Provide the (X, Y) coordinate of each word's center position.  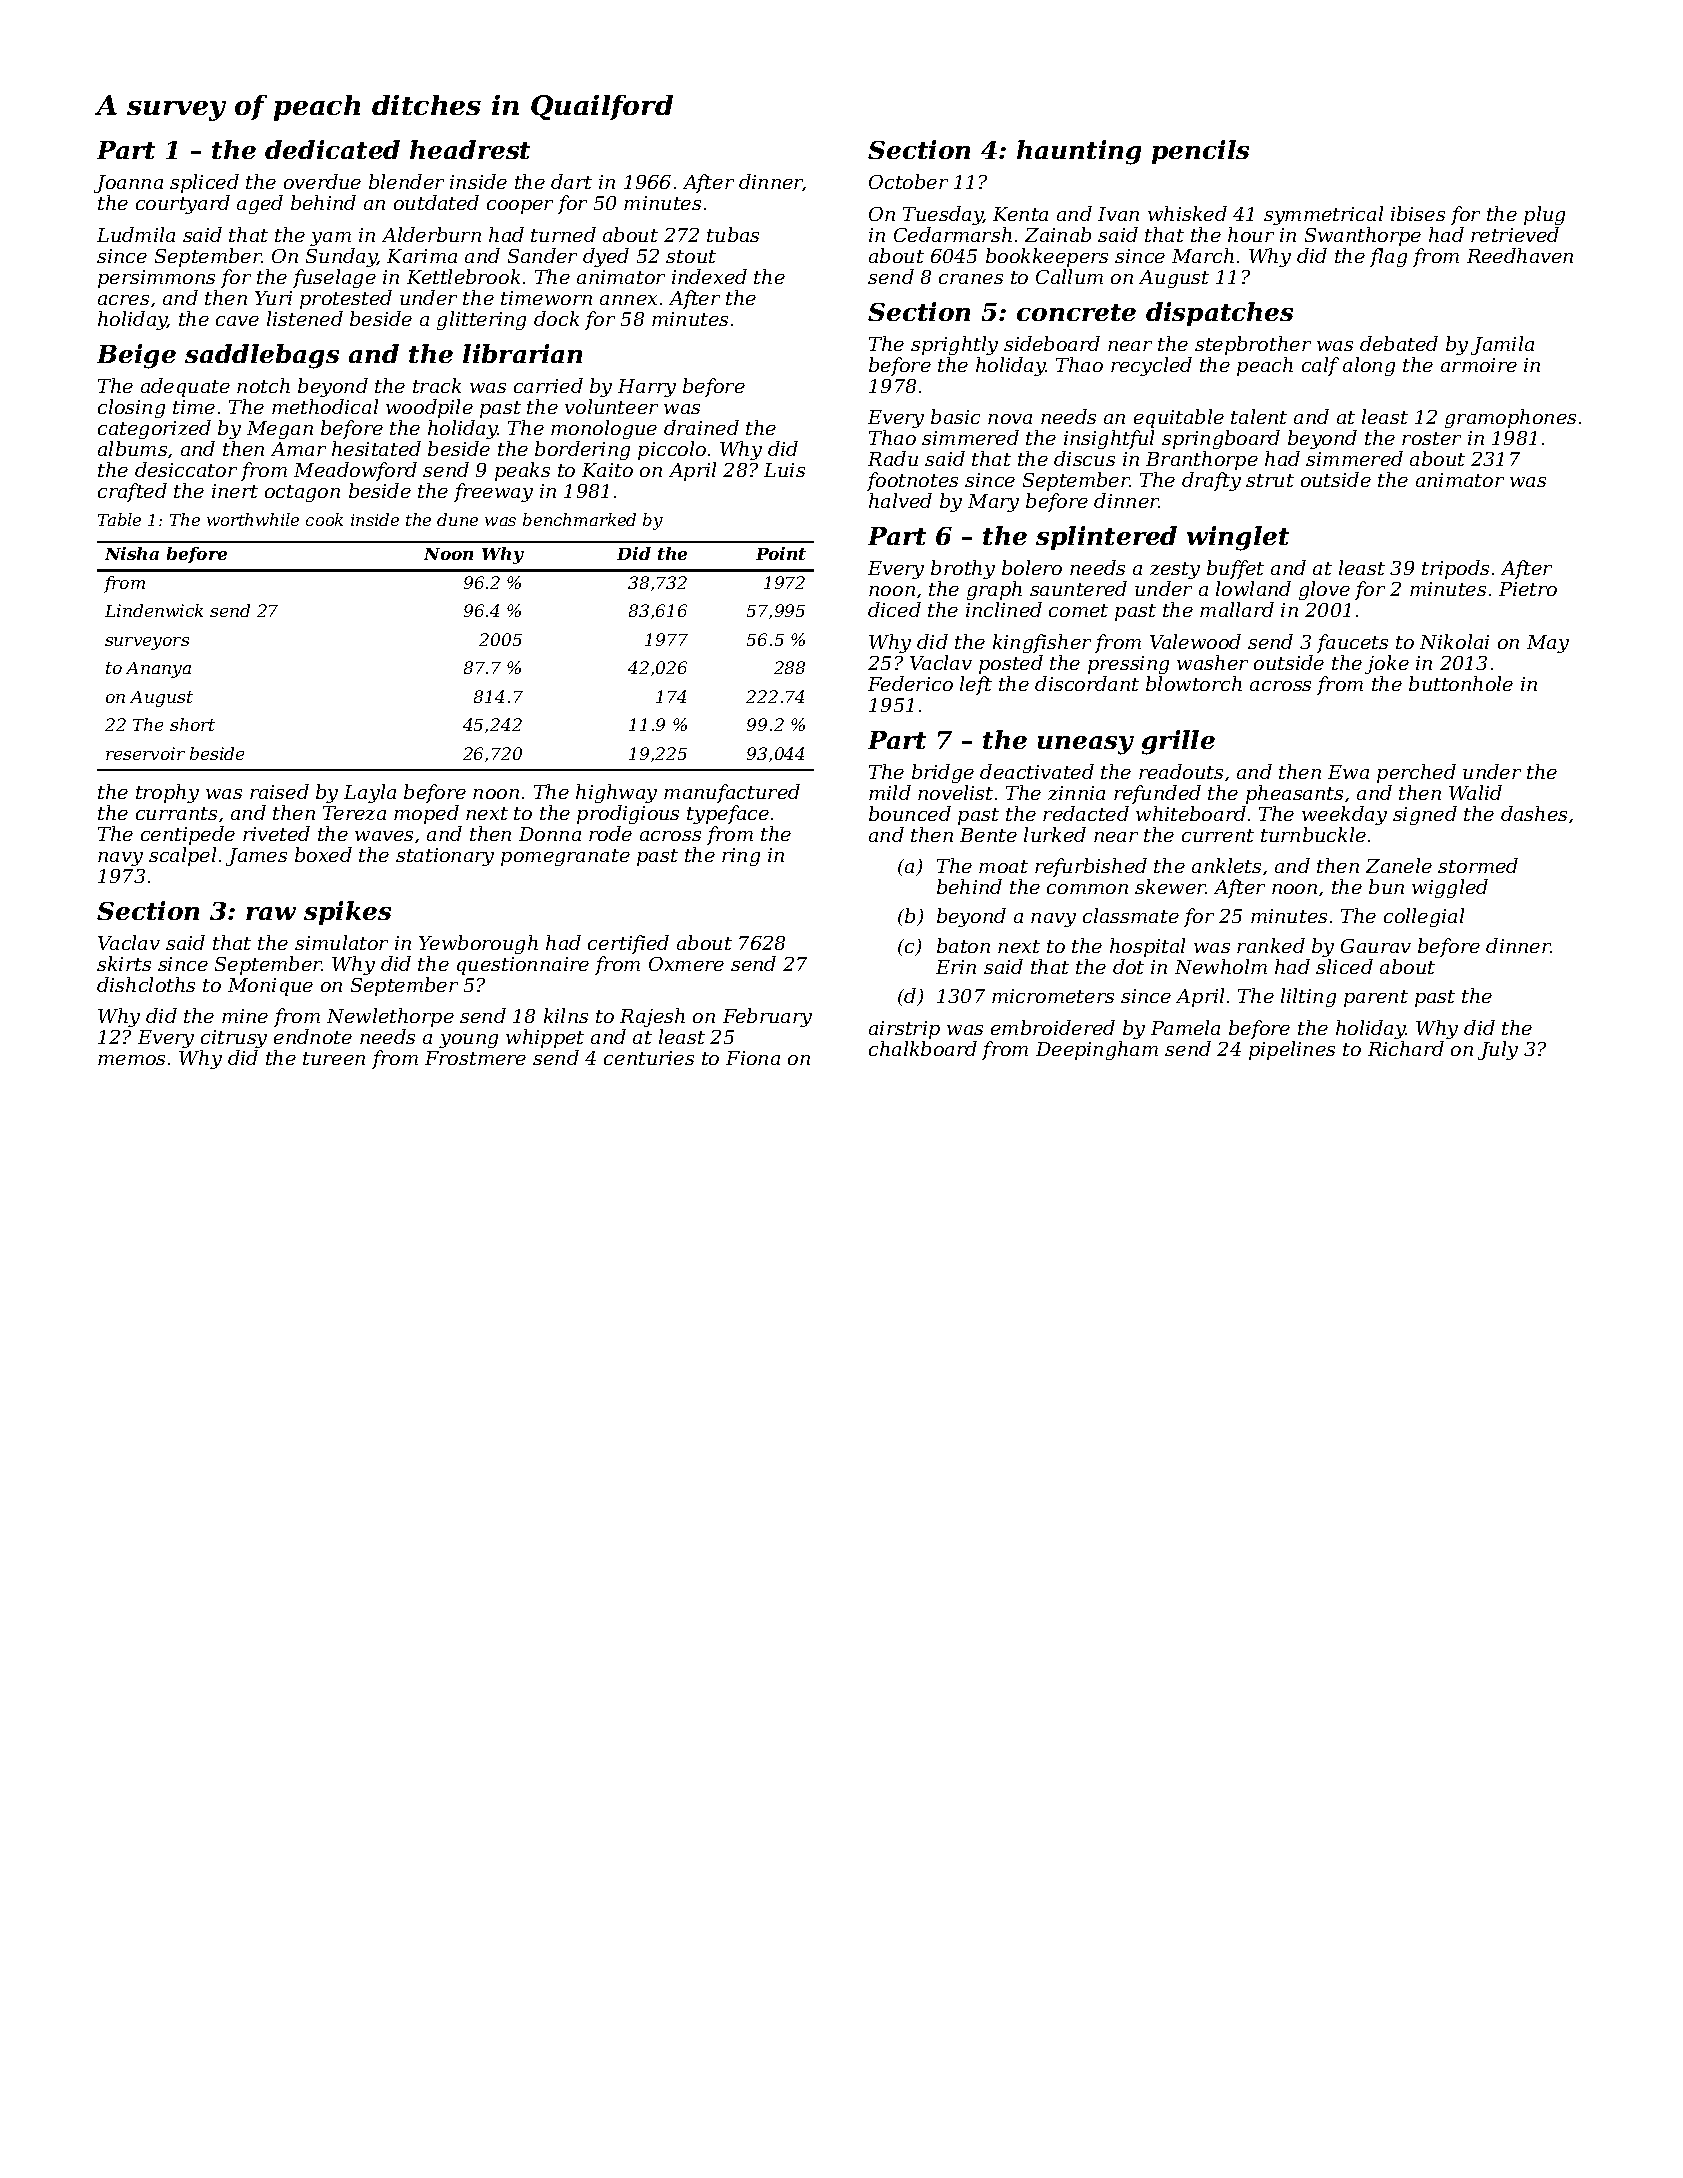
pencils (1200, 152)
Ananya (158, 670)
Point (781, 553)
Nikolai (1454, 641)
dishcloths (146, 984)
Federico (910, 683)
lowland (1253, 588)
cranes (971, 279)
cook (324, 519)
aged (260, 204)
